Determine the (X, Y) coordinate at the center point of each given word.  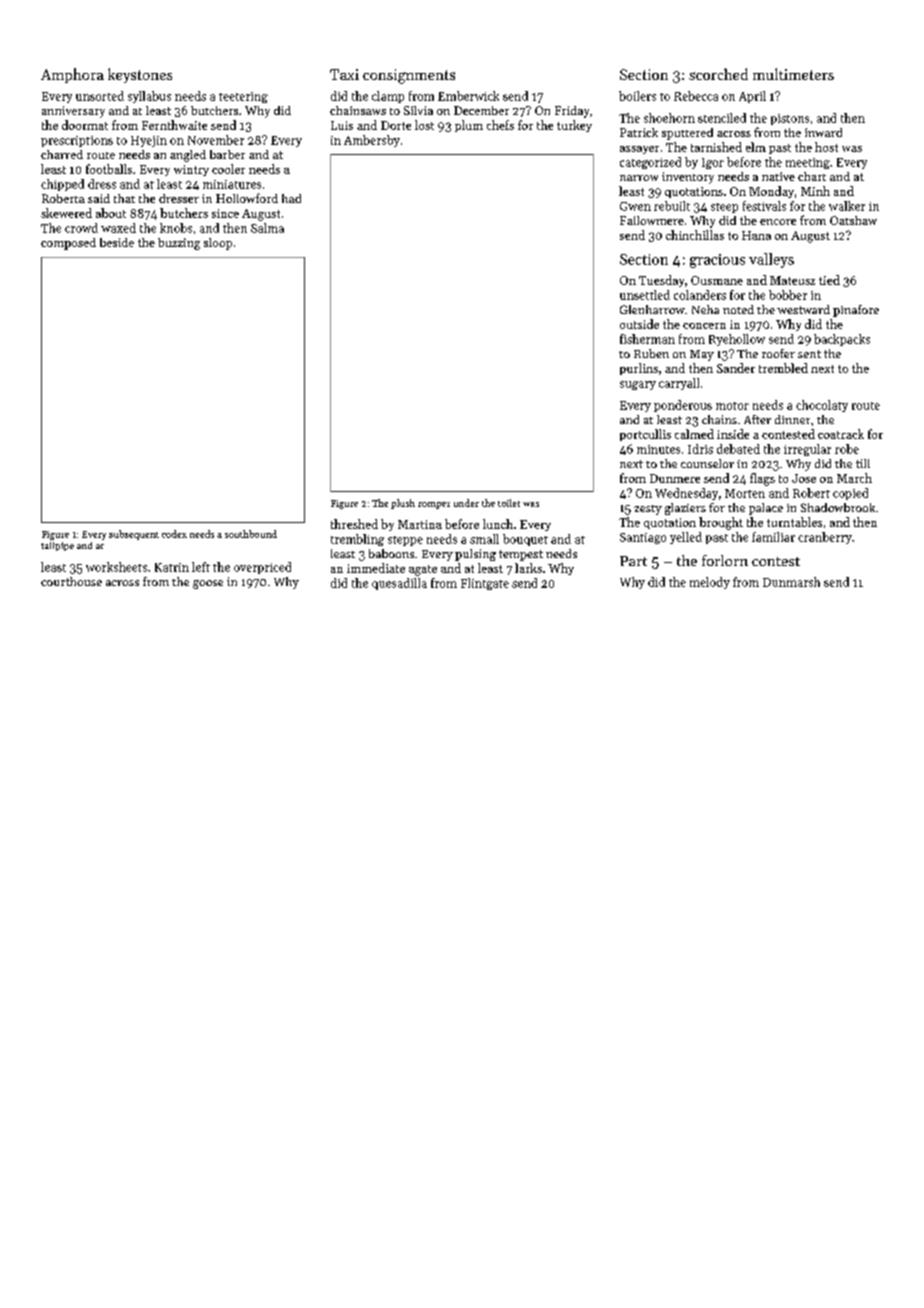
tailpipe (57, 546)
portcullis (645, 435)
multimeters (793, 74)
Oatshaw (853, 220)
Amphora (72, 75)
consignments (409, 76)
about (111, 213)
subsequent (134, 535)
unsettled (645, 295)
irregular (807, 450)
